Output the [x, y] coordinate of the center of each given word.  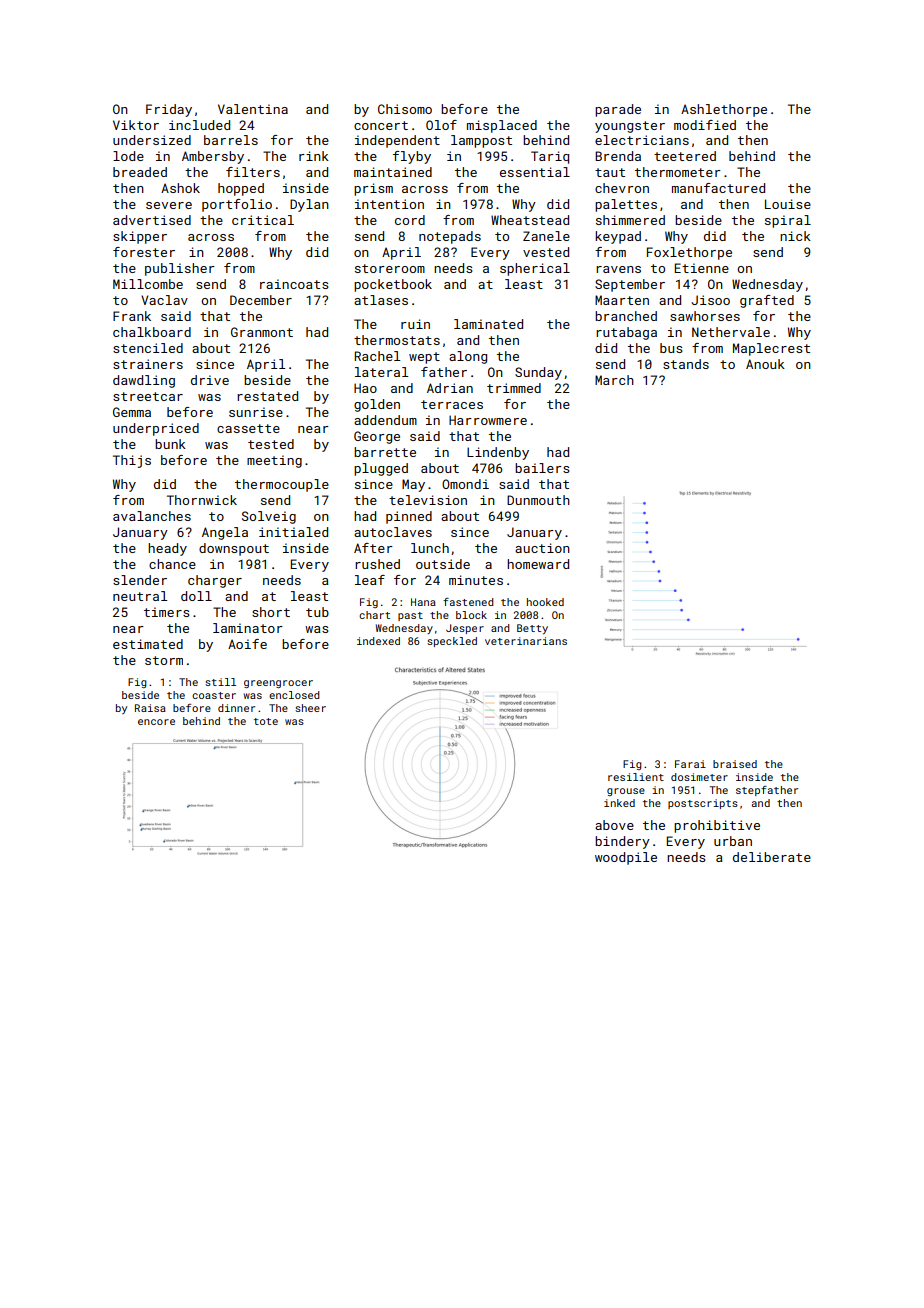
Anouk [765, 364]
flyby [412, 157]
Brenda [618, 156]
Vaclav [164, 300]
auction [542, 548]
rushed [377, 564]
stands [686, 364]
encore [156, 722]
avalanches [152, 516]
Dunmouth [538, 500]
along [468, 357]
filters [253, 172]
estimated [148, 644]
